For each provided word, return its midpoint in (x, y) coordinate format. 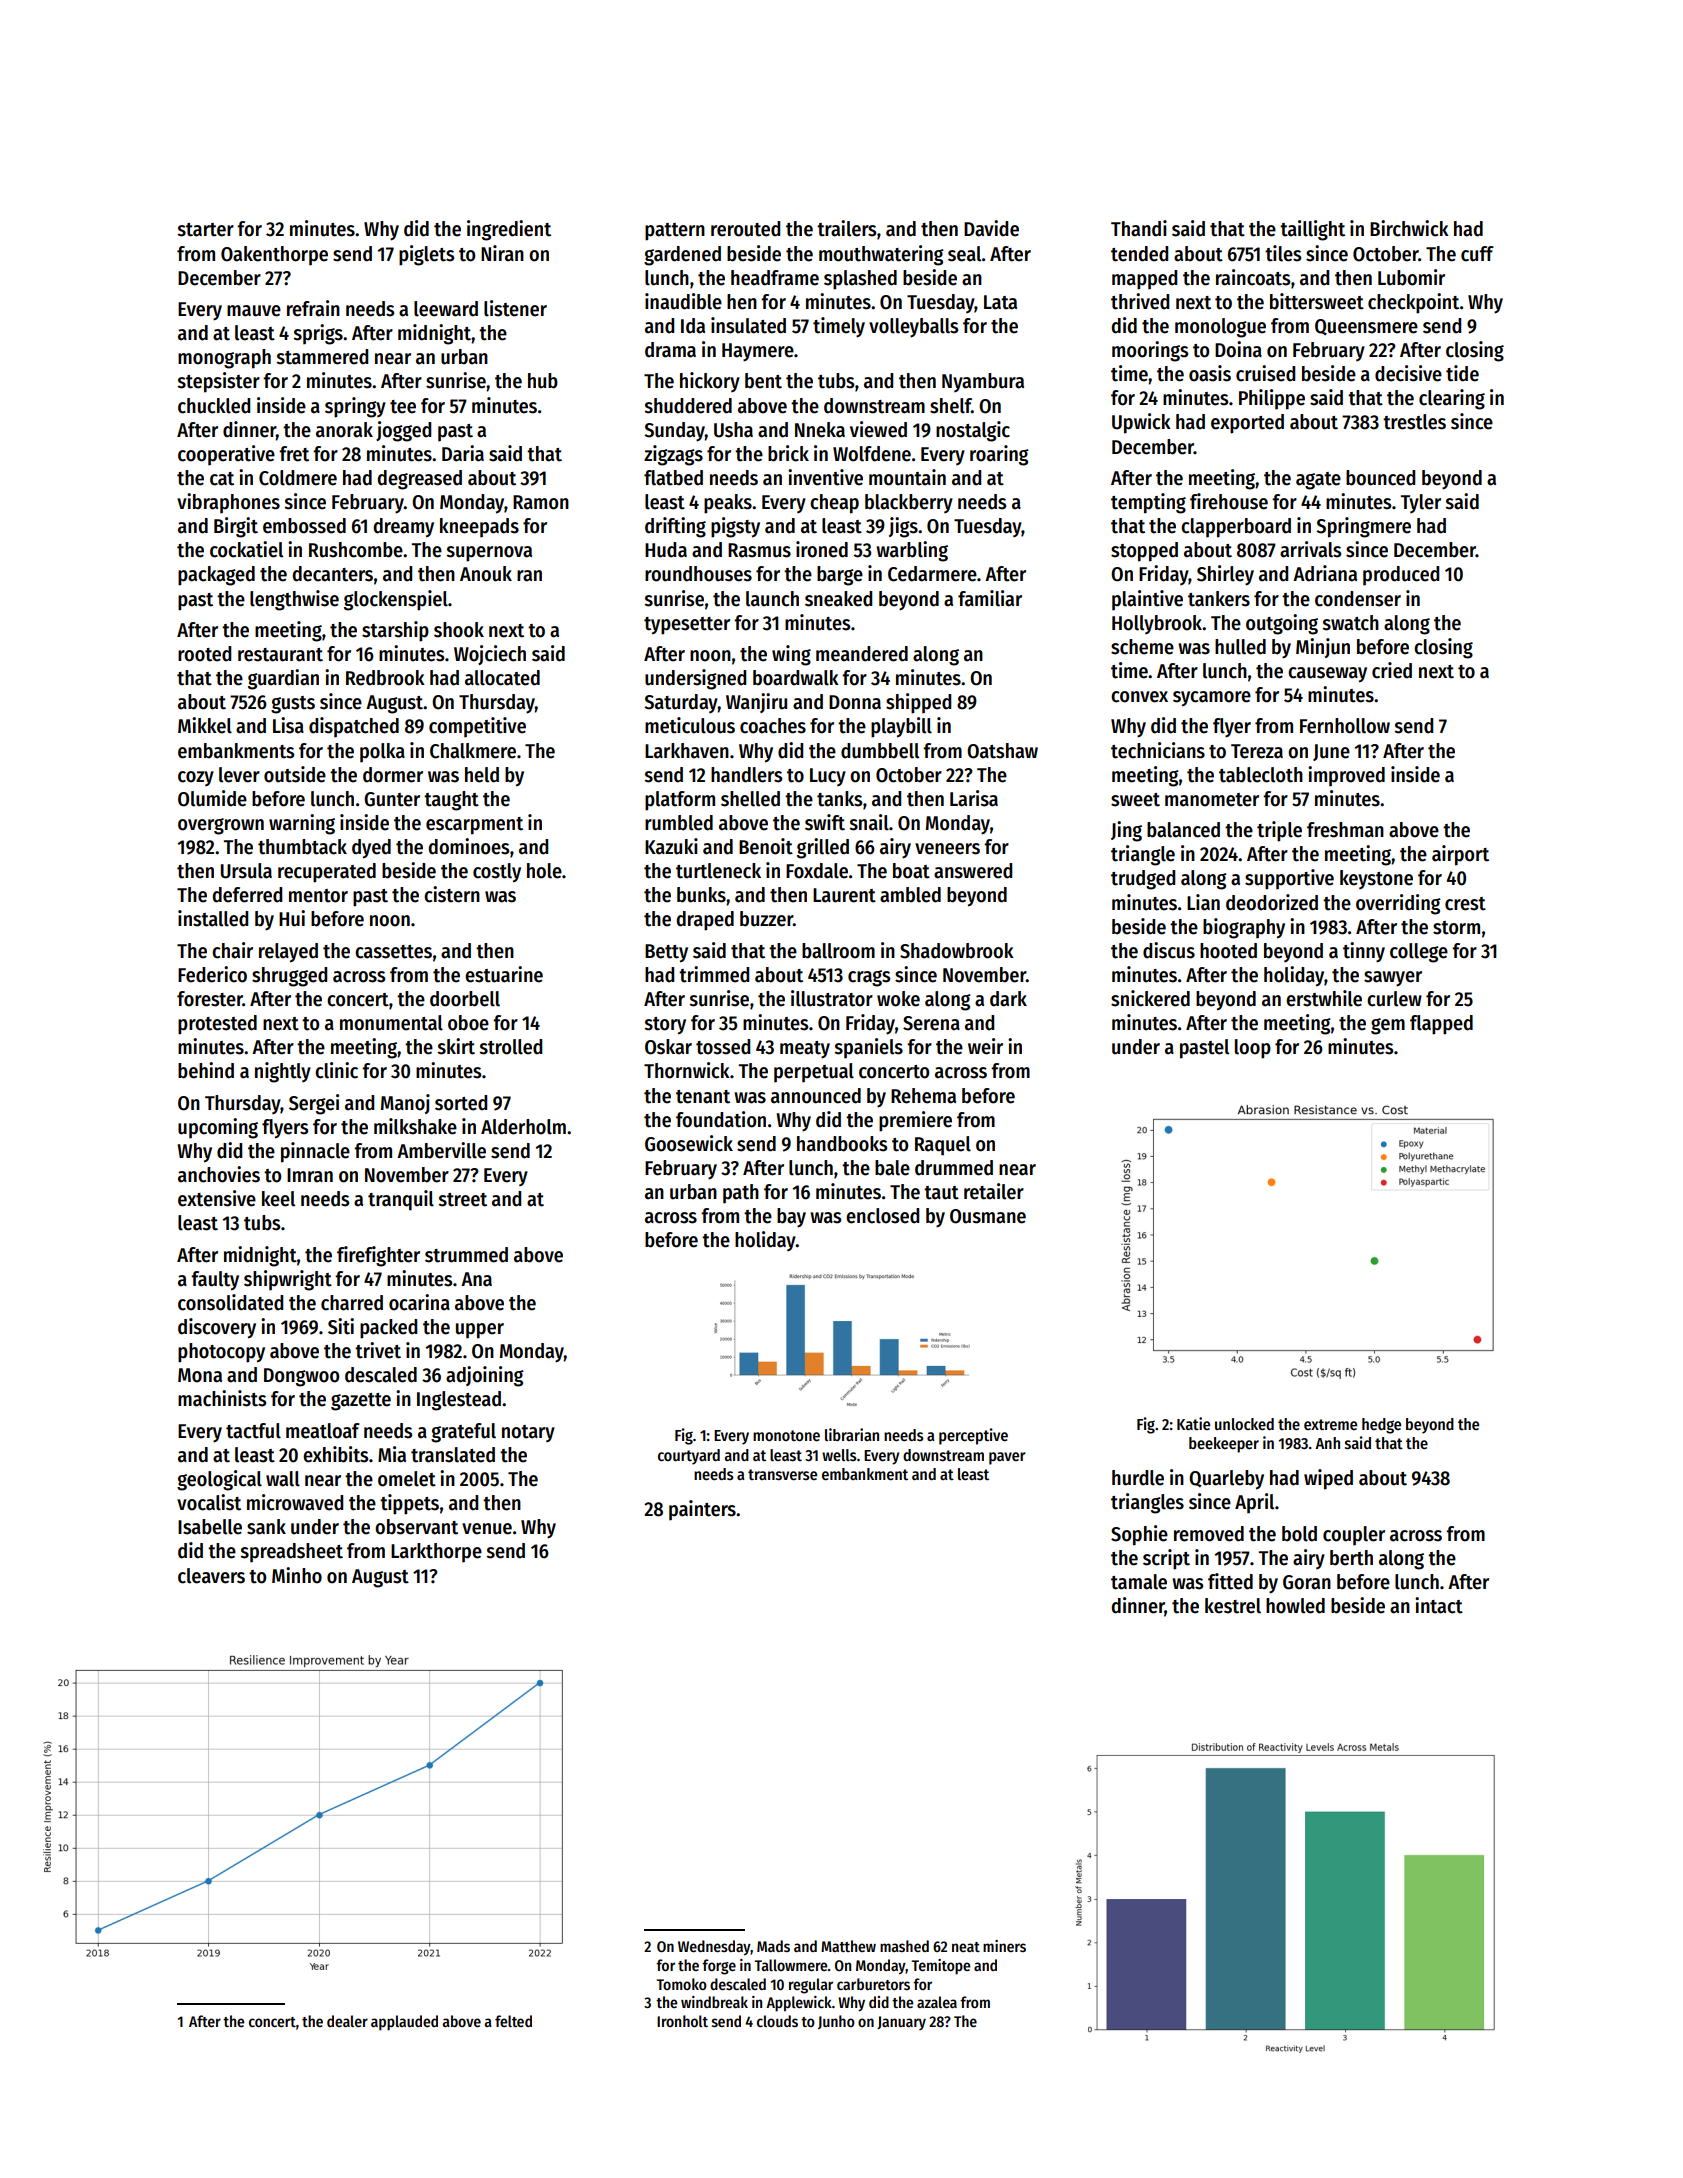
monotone (786, 1436)
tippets (409, 1504)
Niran (502, 253)
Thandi (1139, 228)
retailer (994, 1191)
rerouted (745, 229)
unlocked (1244, 1424)
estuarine (504, 974)
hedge (1381, 1426)
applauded (404, 2023)
